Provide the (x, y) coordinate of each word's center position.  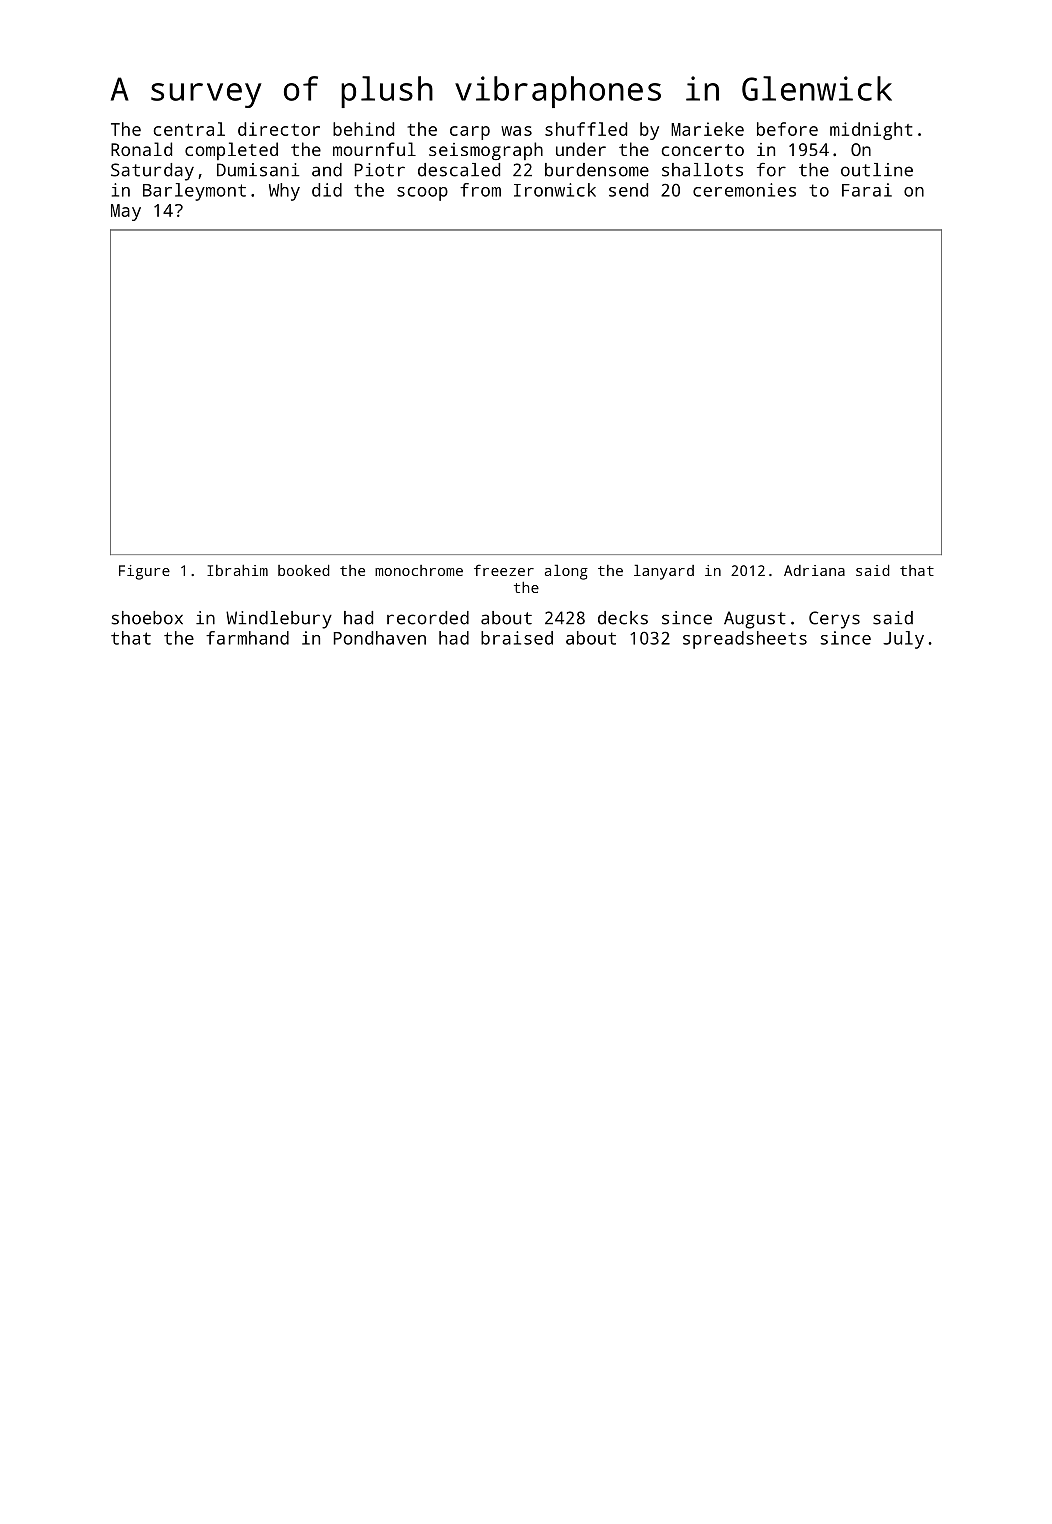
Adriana (814, 570)
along (566, 572)
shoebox (147, 618)
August (755, 620)
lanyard (664, 572)
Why (284, 192)
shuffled (586, 129)
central (189, 129)
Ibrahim (237, 570)
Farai (867, 190)
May (126, 212)
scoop (422, 194)
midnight (871, 131)
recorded (428, 618)
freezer (504, 570)
